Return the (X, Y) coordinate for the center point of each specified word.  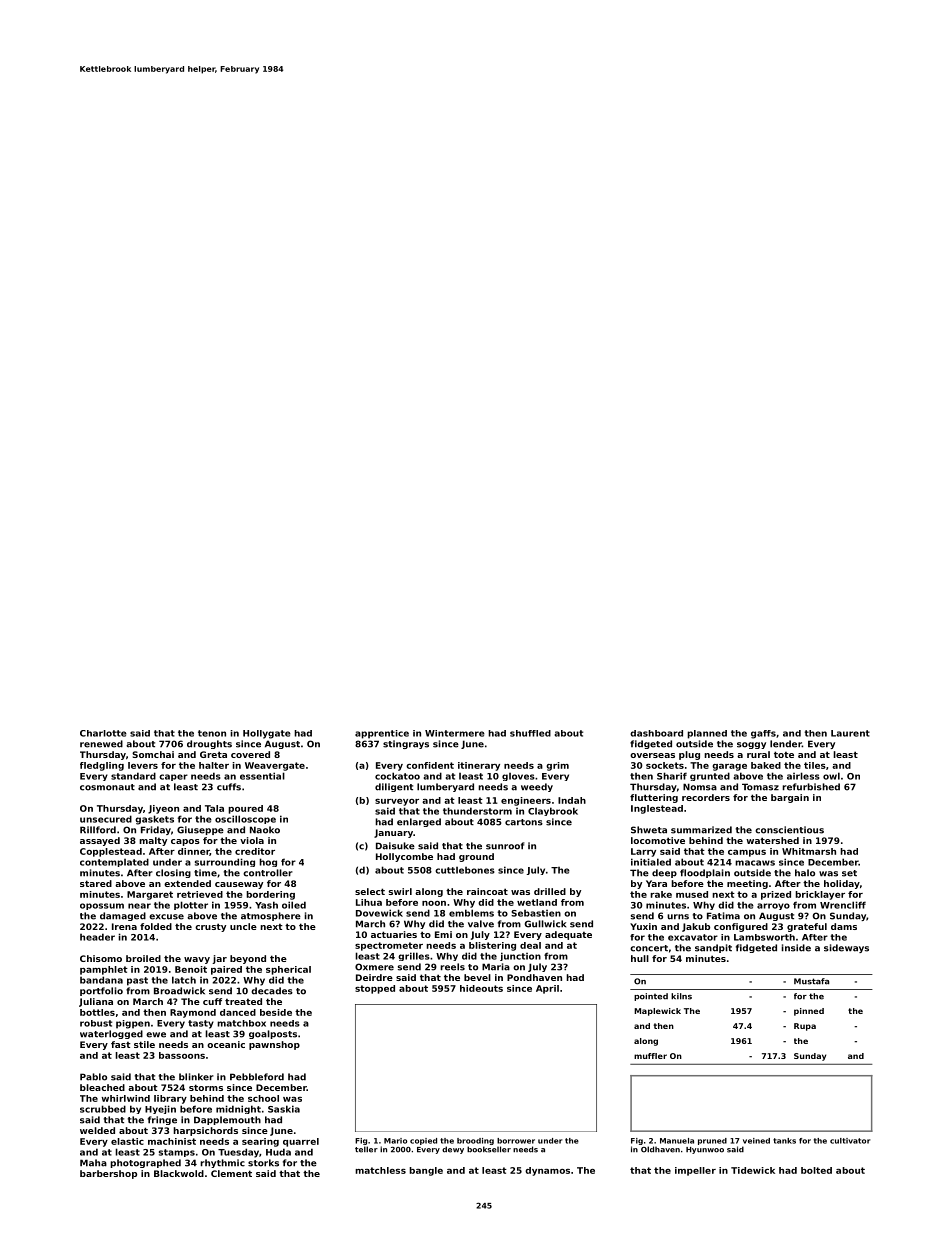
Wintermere (455, 733)
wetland (537, 902)
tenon (212, 733)
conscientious (789, 830)
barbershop (108, 1174)
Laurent (850, 733)
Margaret (150, 895)
